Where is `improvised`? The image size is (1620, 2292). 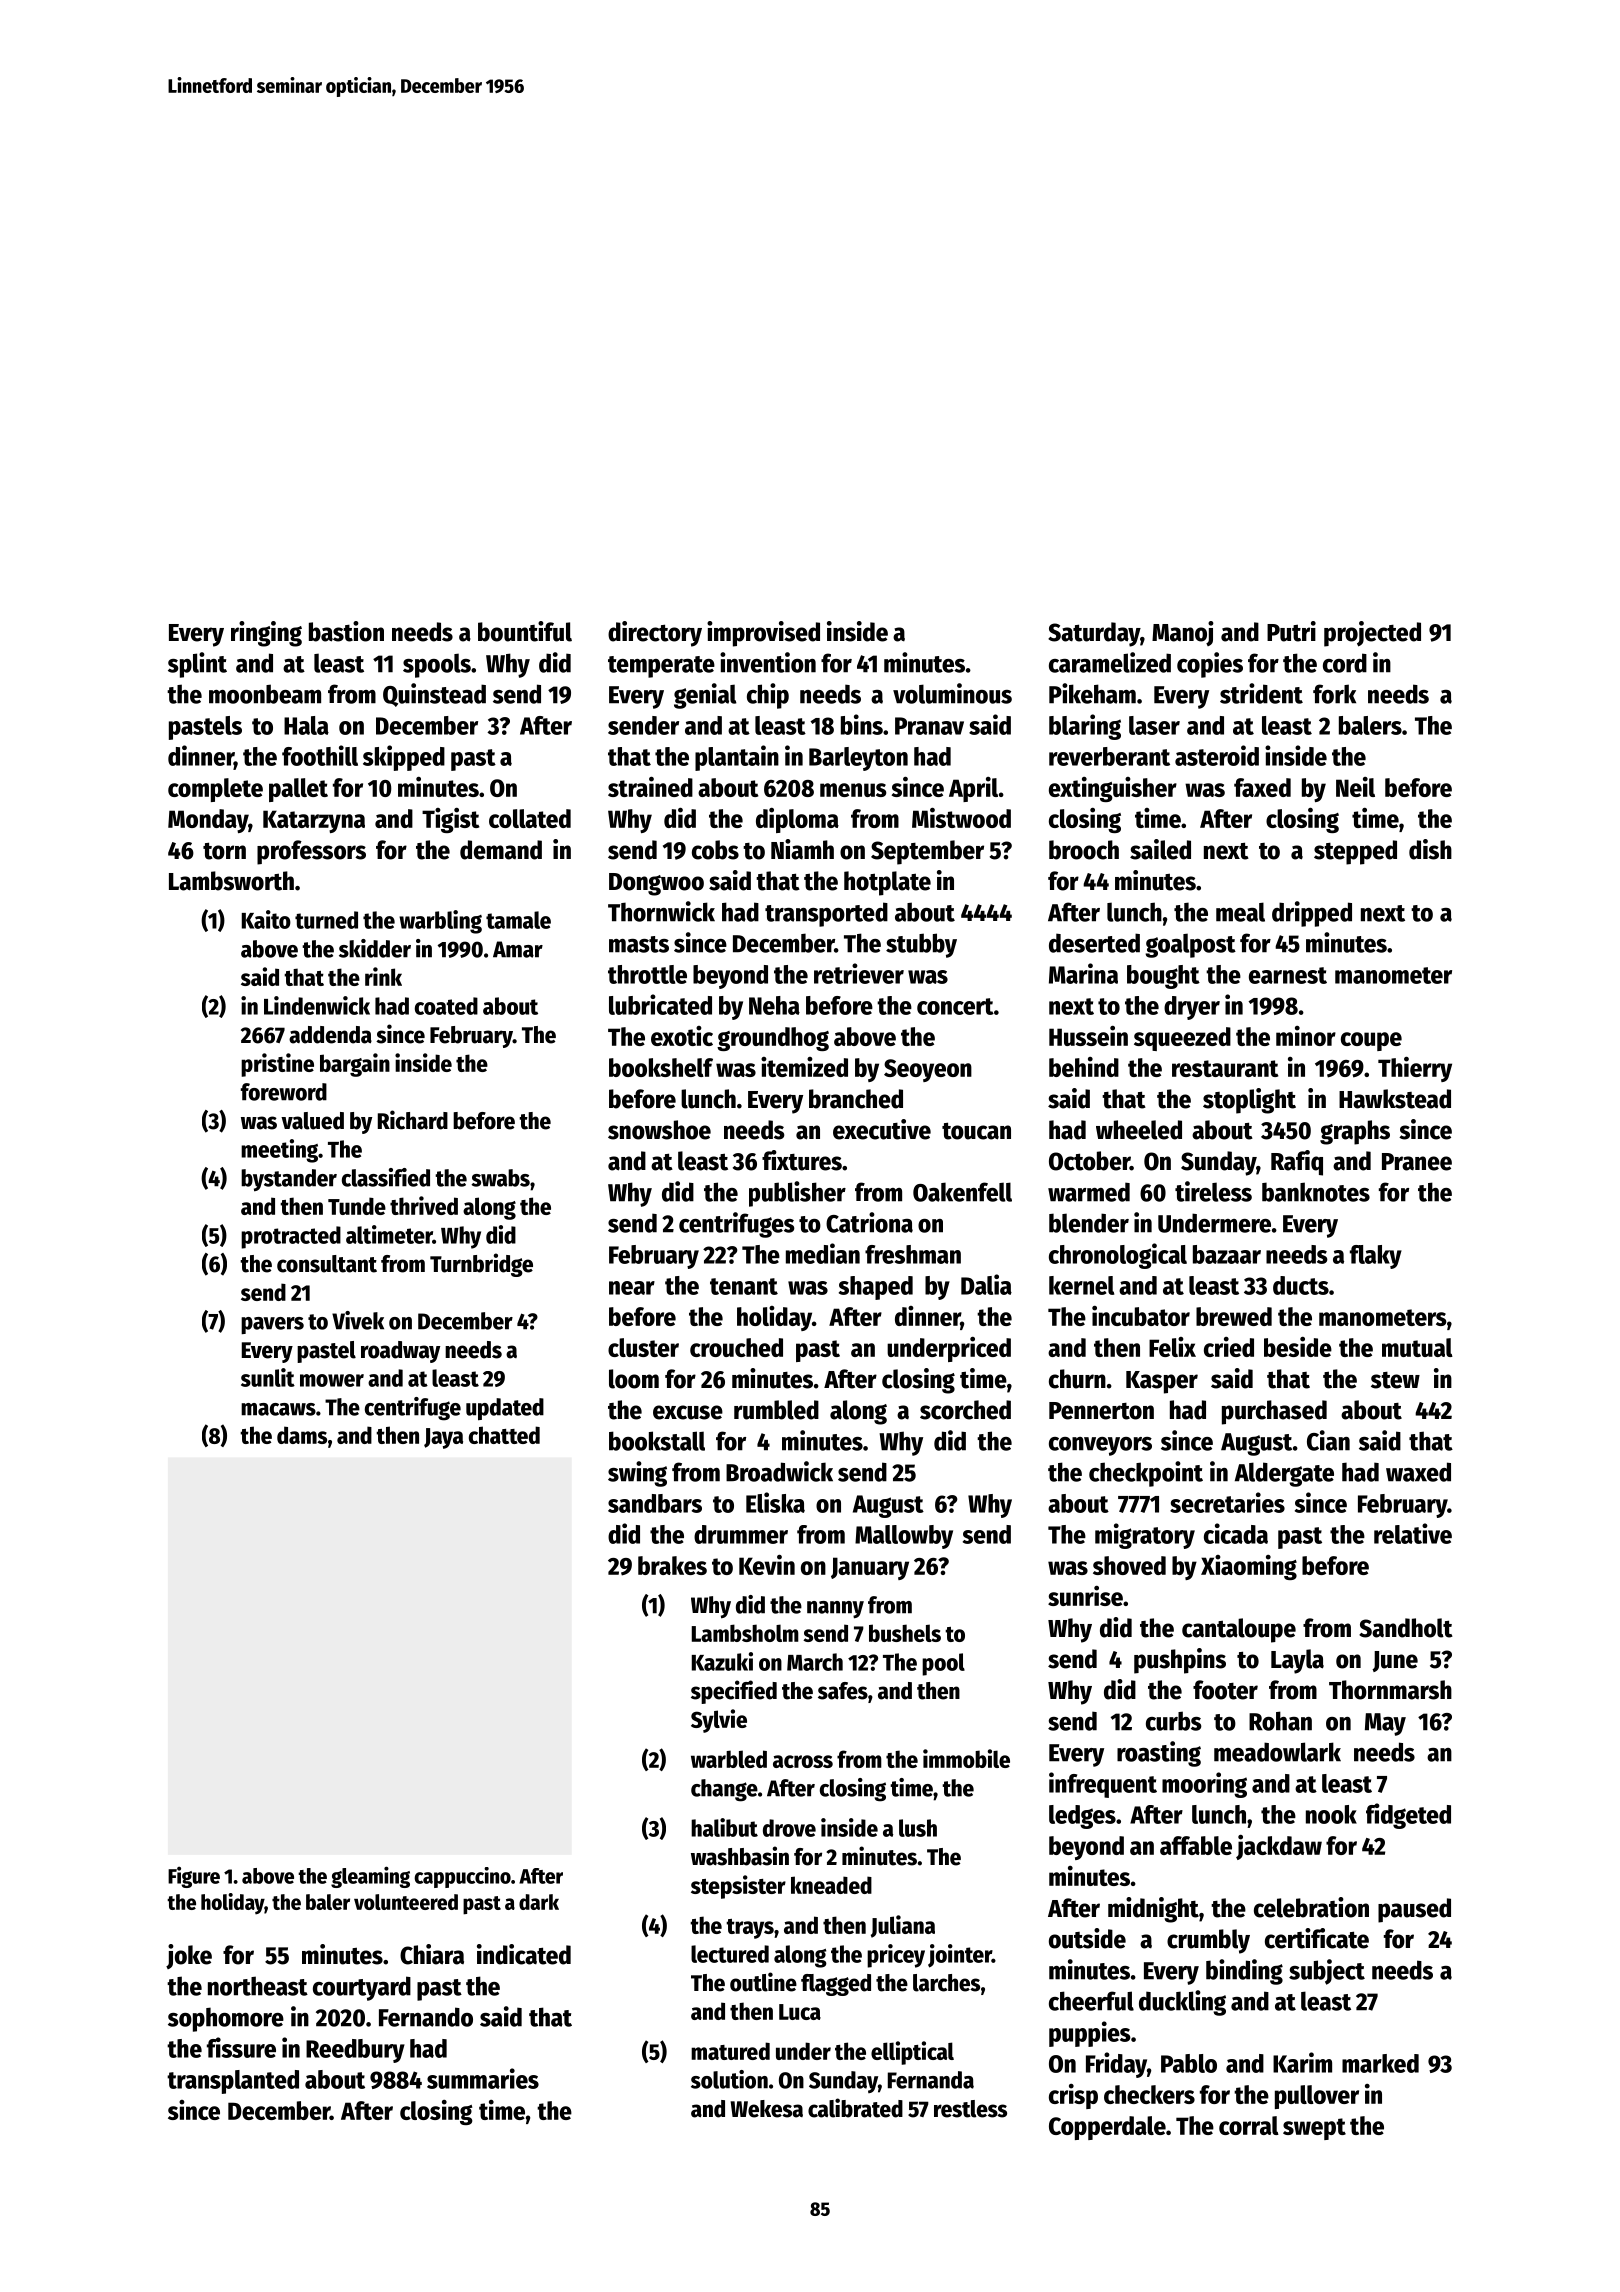
improvised is located at coordinates (763, 634).
